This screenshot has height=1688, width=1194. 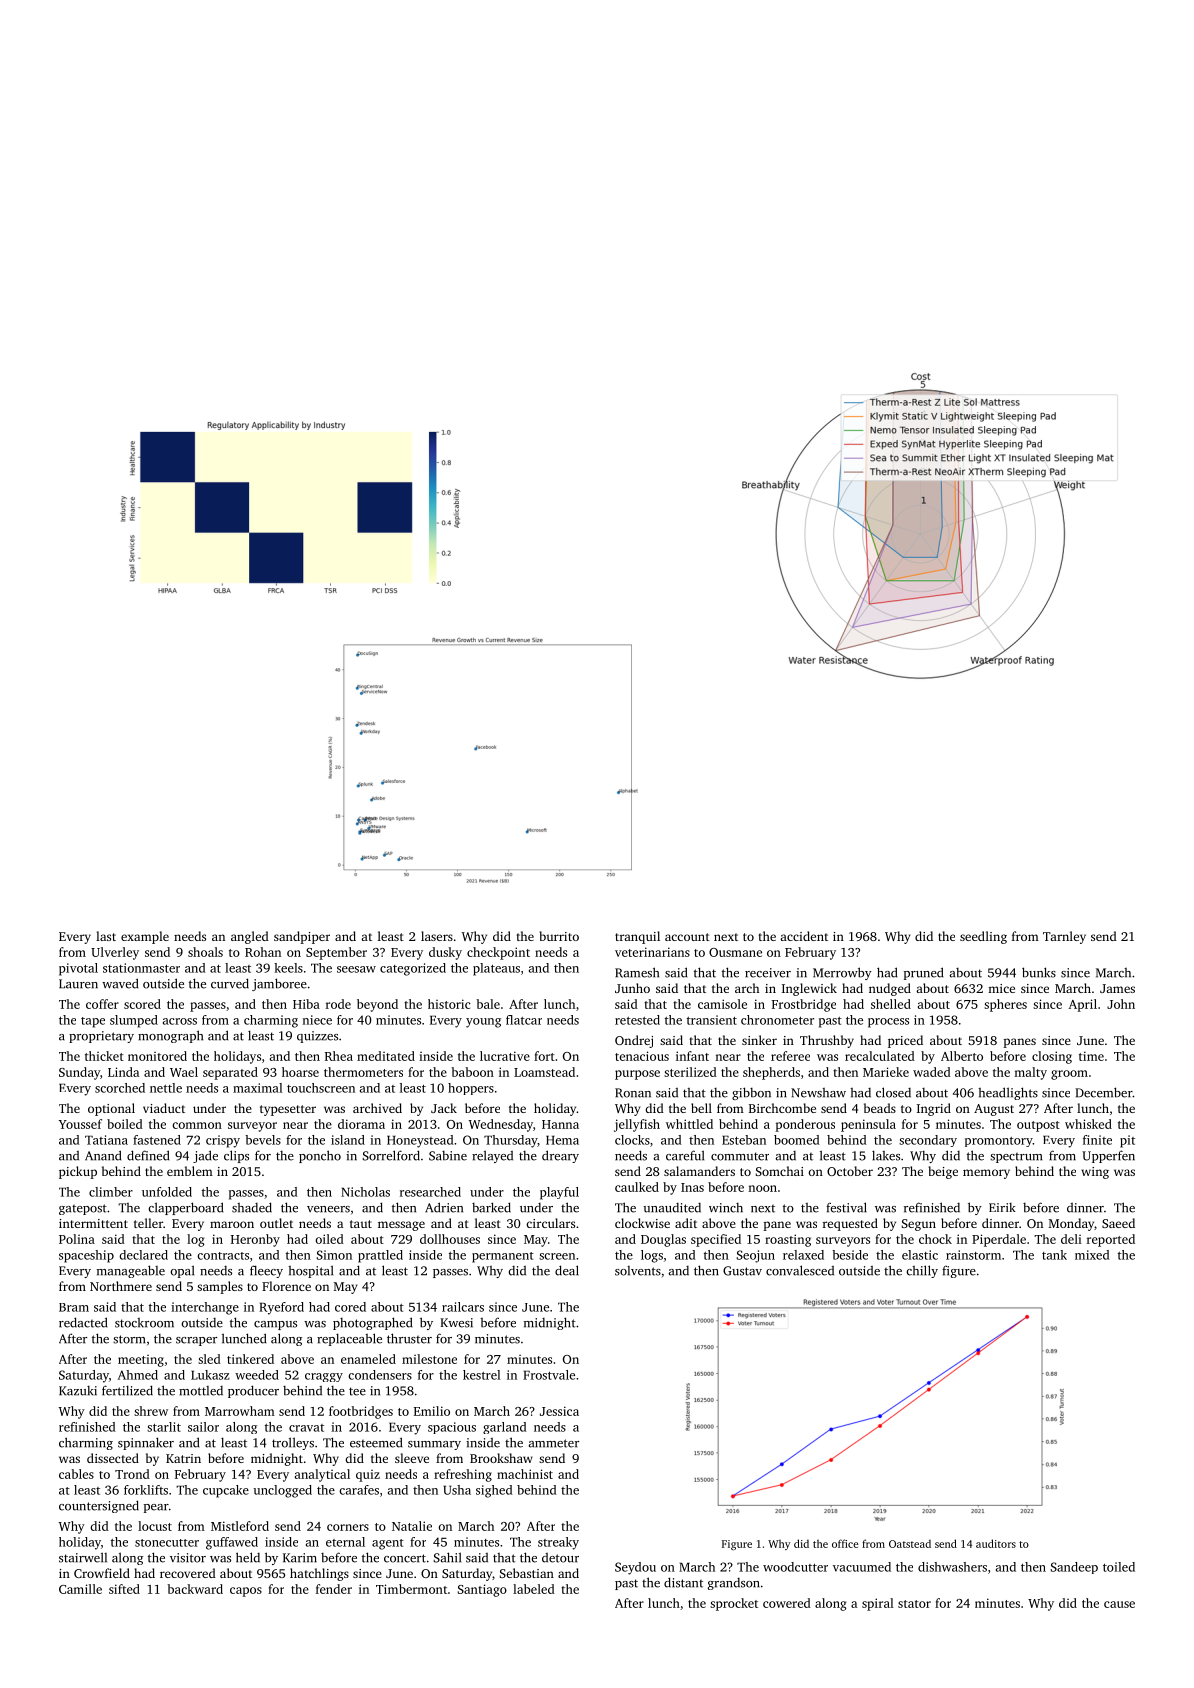 I want to click on chilly, so click(x=922, y=1271).
